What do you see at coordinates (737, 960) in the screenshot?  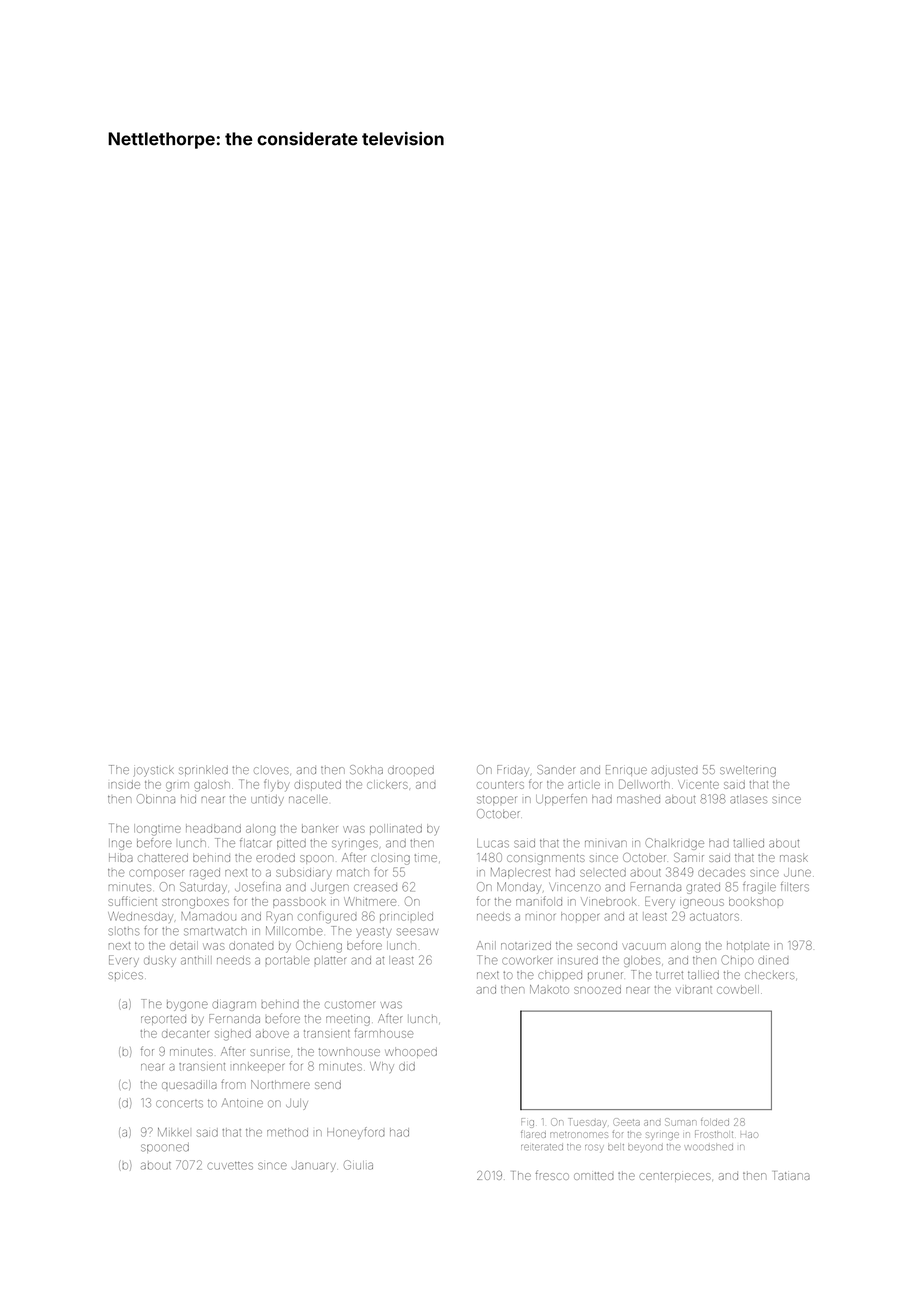 I see `Chipo` at bounding box center [737, 960].
